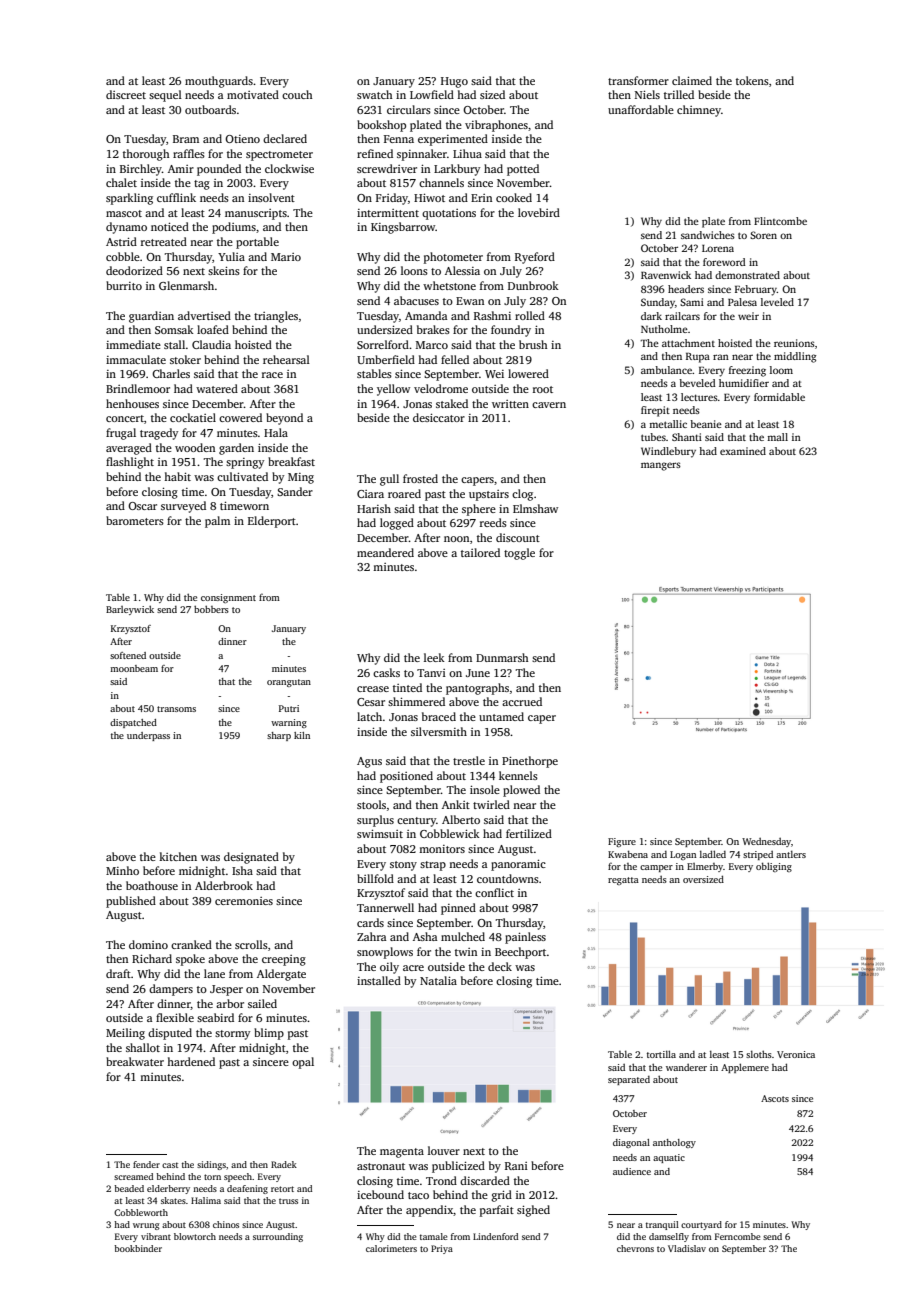  I want to click on Somsak, so click(174, 329).
